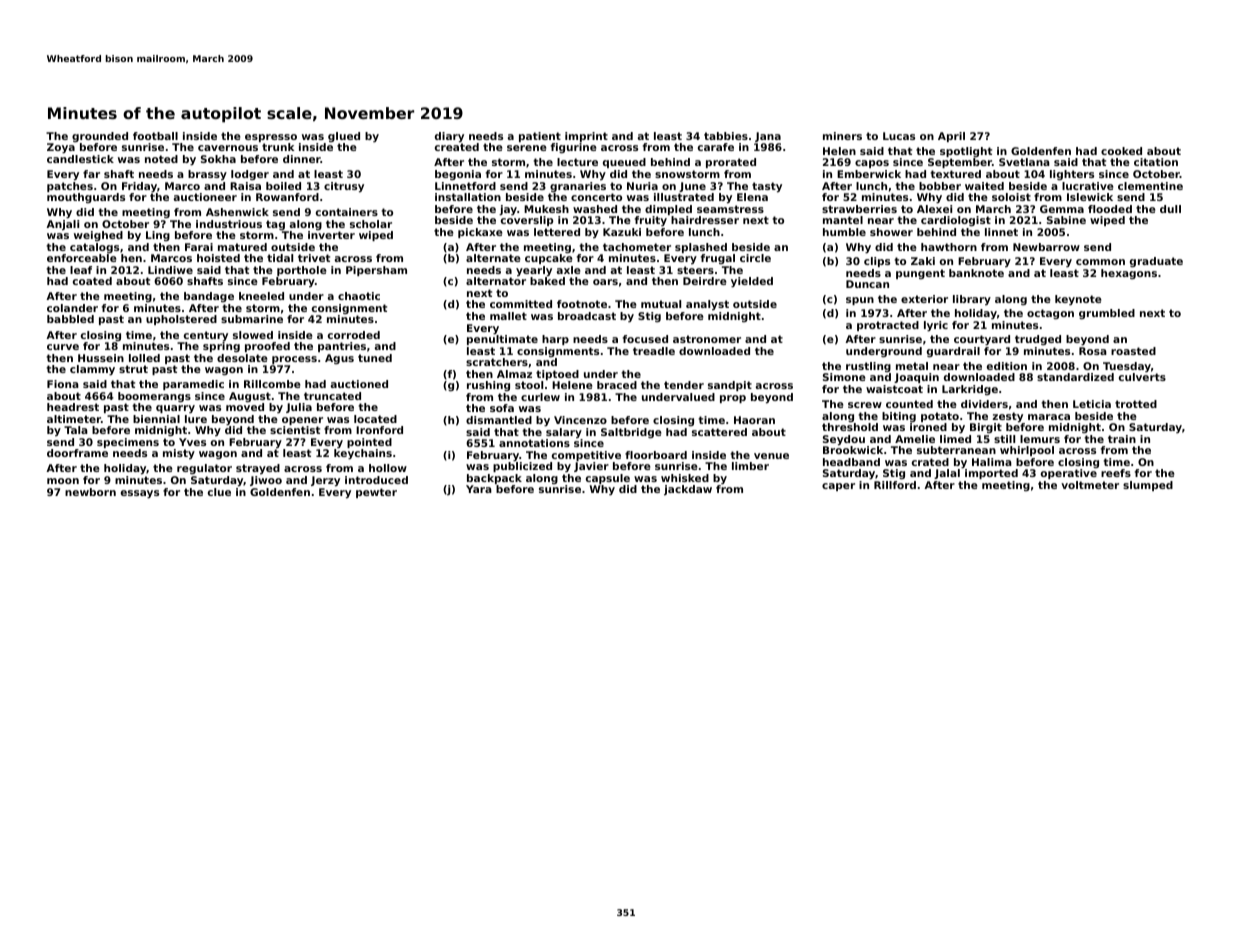  Describe the element at coordinates (1078, 300) in the page. I see `keynote` at that location.
